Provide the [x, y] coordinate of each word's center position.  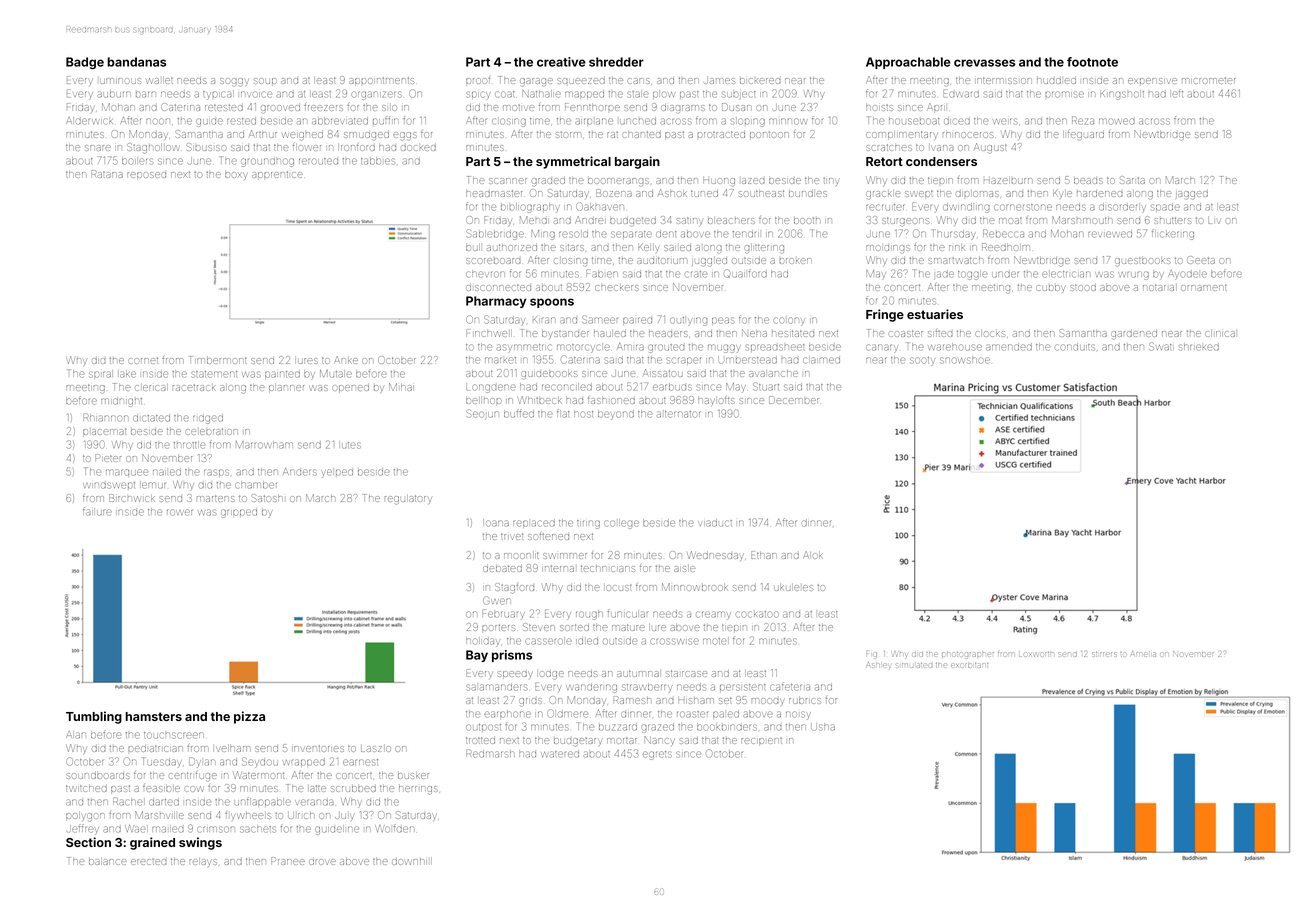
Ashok [672, 193]
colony [789, 322]
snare [98, 148]
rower [180, 512]
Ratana [107, 174]
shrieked [1199, 347]
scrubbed [353, 789]
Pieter [108, 458]
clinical [1220, 334]
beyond [616, 415]
